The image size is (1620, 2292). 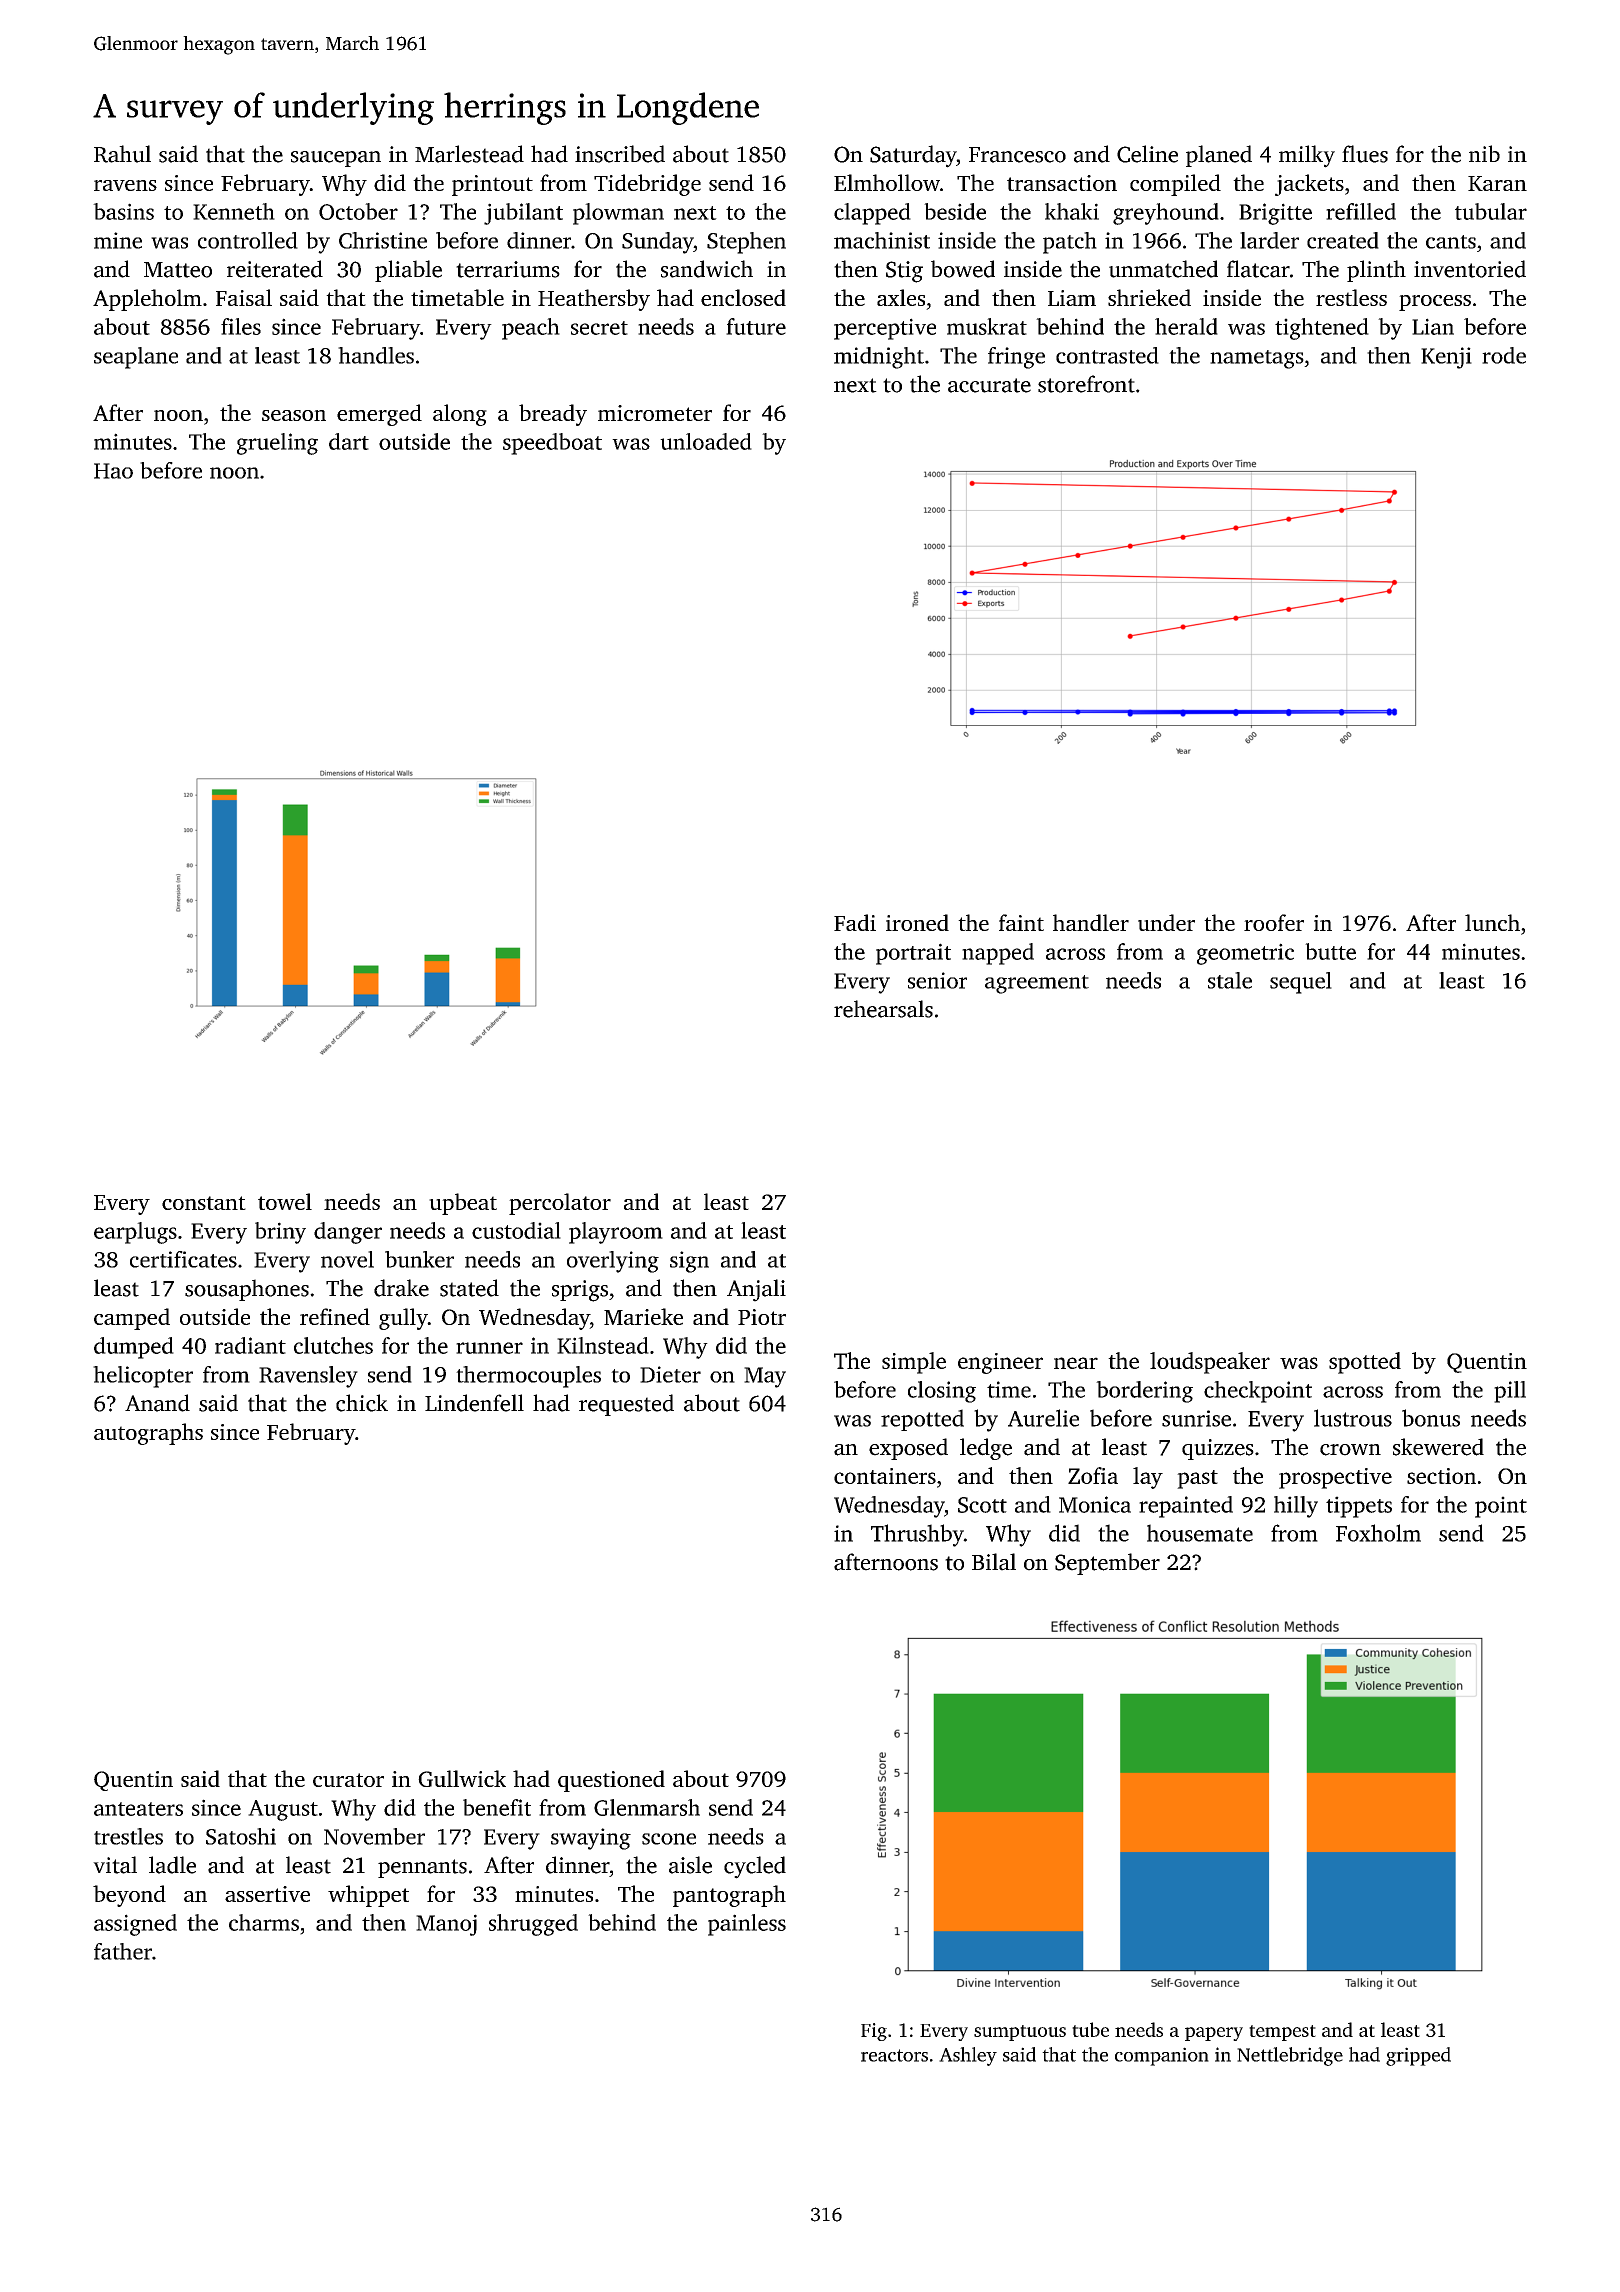 I want to click on planed, so click(x=1219, y=156).
